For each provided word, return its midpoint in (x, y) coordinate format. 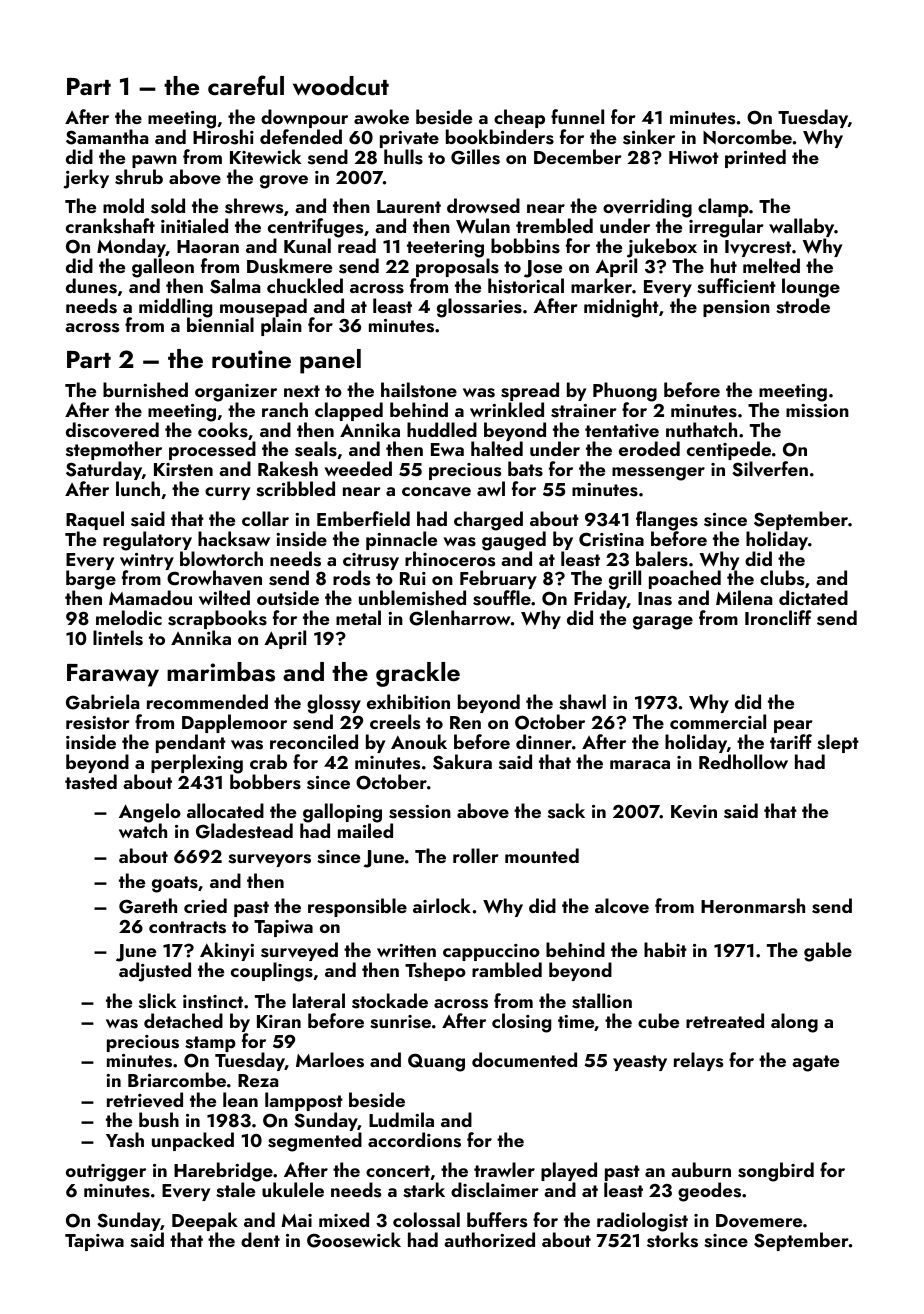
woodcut (341, 86)
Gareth (148, 906)
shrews (254, 206)
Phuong (625, 392)
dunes (91, 286)
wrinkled (507, 409)
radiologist (642, 1222)
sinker (649, 137)
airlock (442, 905)
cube (658, 1020)
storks (672, 1240)
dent (260, 1239)
